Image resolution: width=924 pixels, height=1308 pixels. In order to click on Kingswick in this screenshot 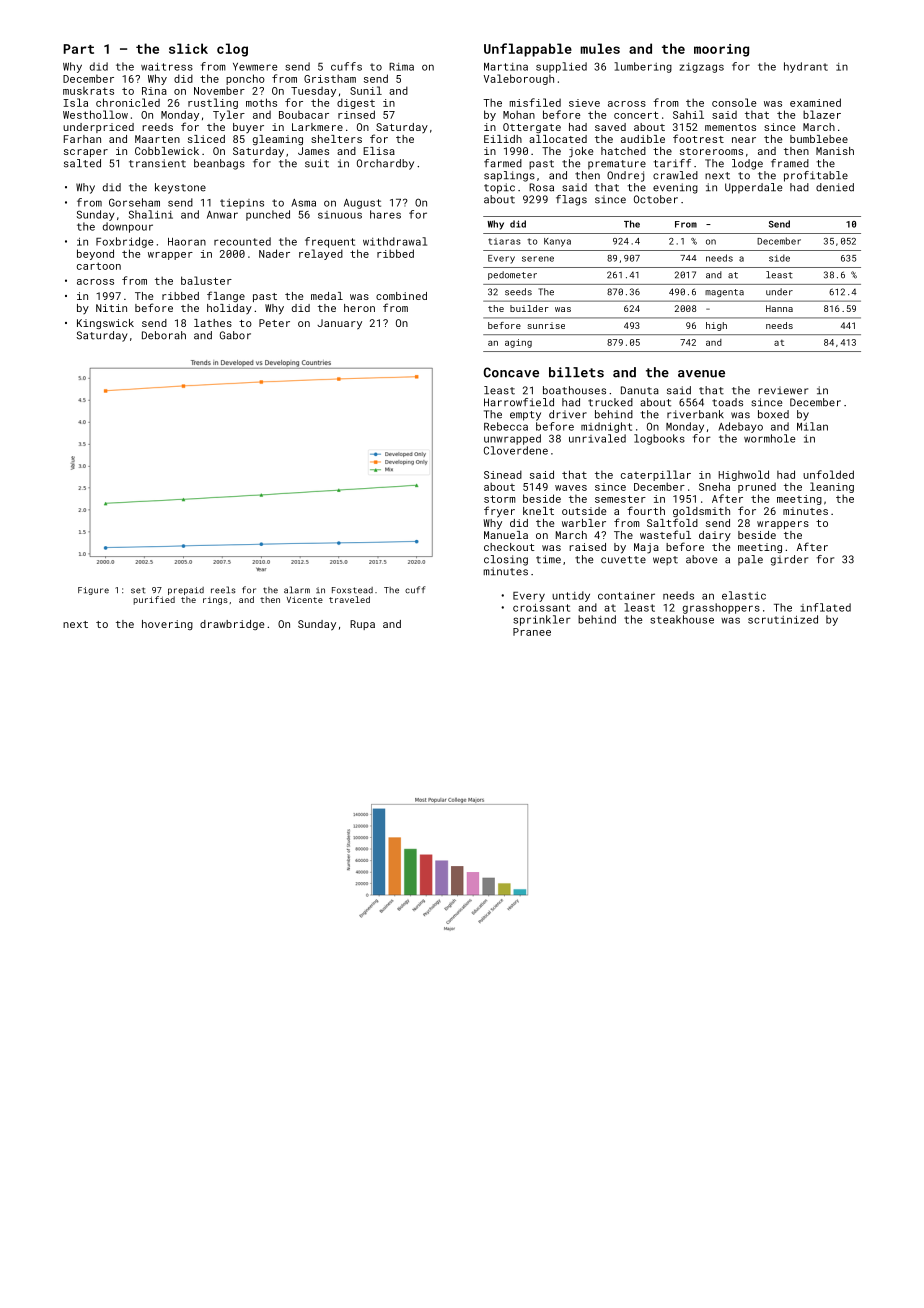, I will do `click(105, 324)`.
